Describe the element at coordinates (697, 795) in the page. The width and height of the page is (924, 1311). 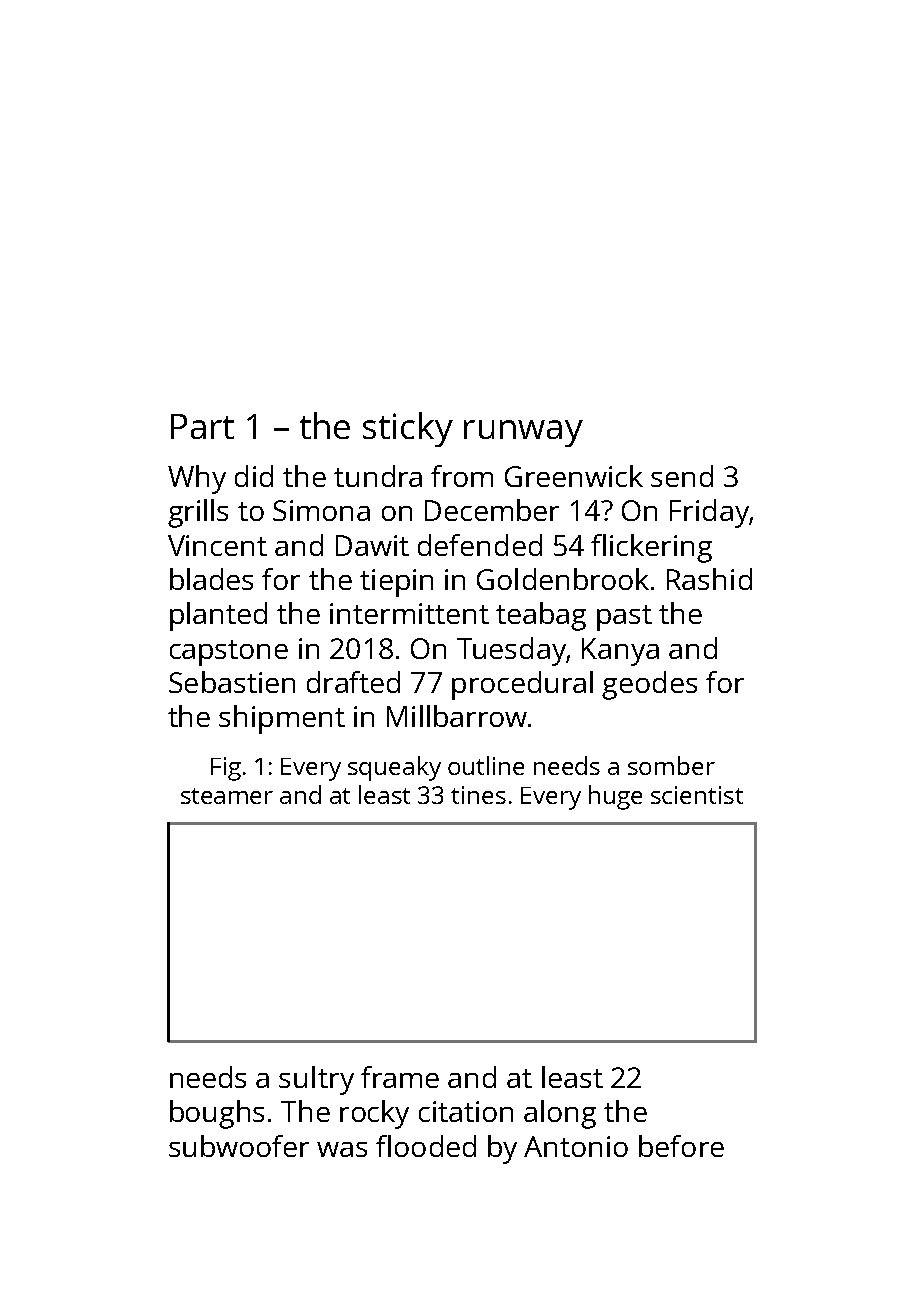
I see `scientist` at that location.
